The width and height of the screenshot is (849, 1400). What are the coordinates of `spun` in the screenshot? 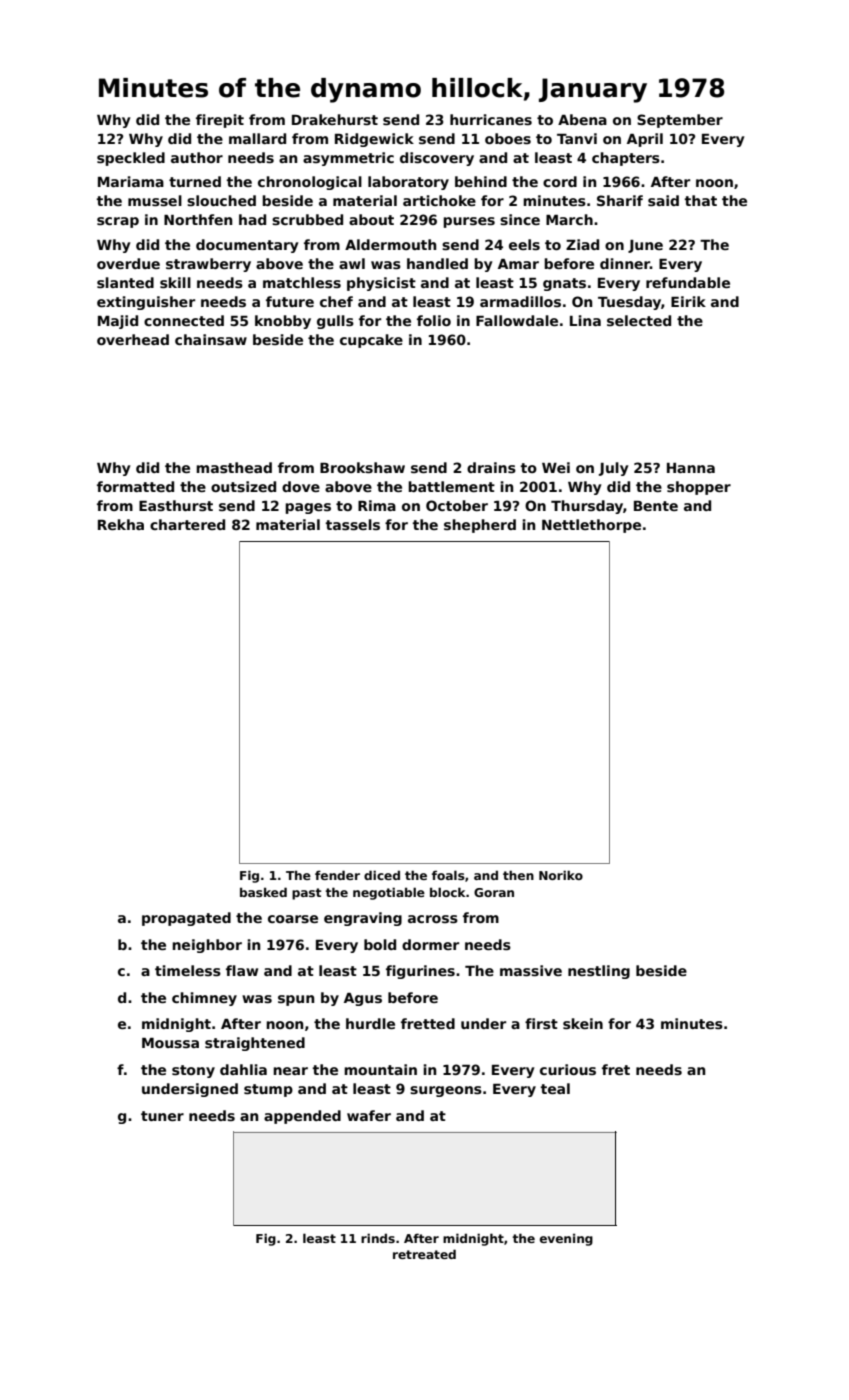 It's located at (296, 1000).
